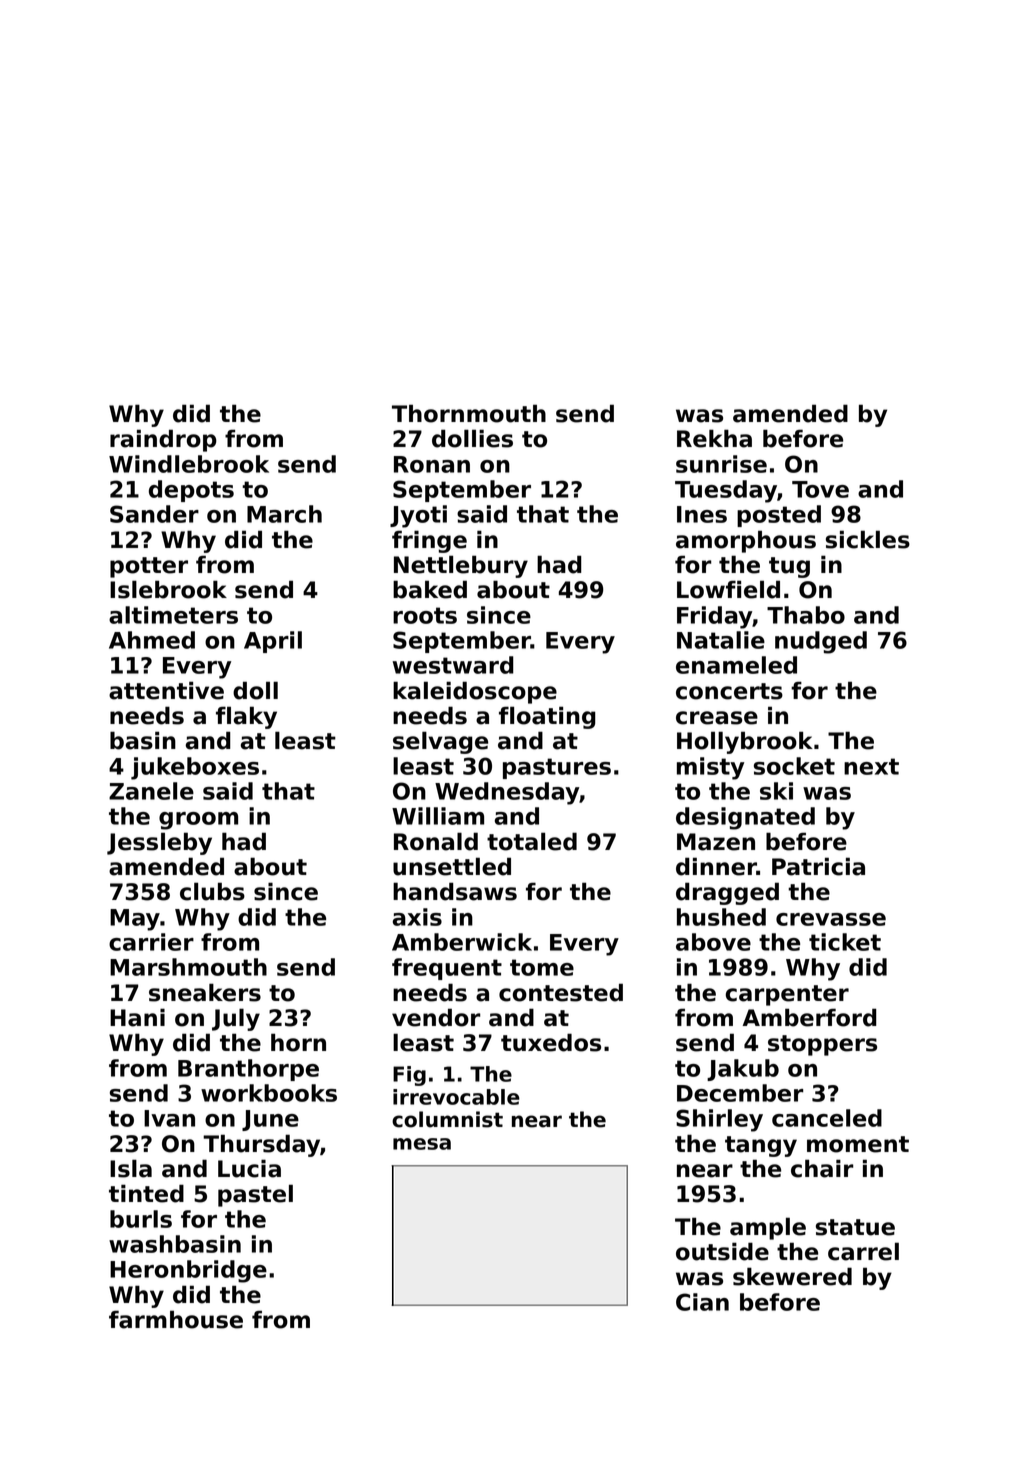 The image size is (1020, 1477). I want to click on farmhouse, so click(176, 1319).
